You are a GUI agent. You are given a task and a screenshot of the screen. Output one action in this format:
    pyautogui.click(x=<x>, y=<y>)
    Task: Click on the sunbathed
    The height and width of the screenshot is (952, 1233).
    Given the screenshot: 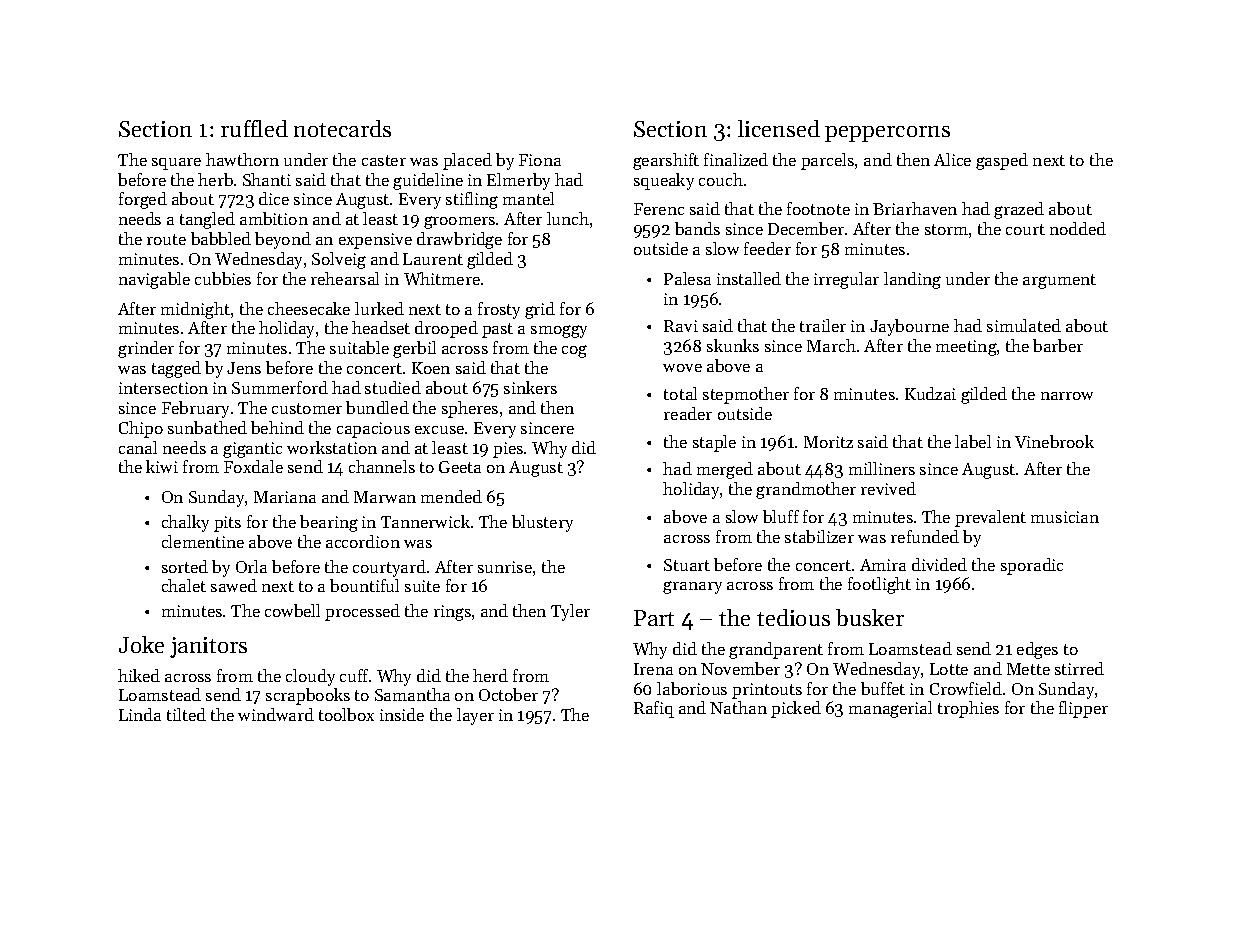 What is the action you would take?
    pyautogui.click(x=207, y=427)
